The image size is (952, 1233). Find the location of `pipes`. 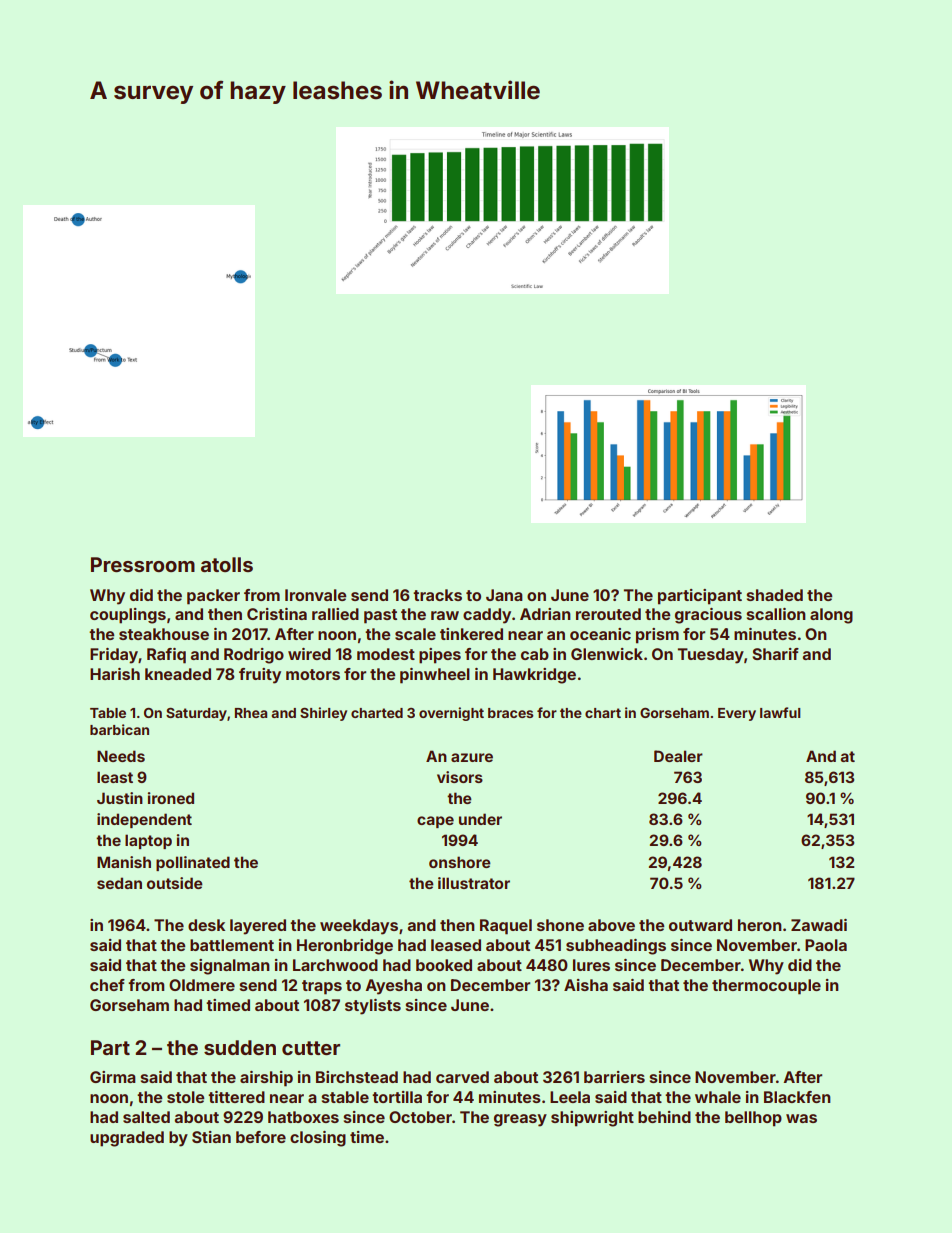

pipes is located at coordinates (440, 656).
